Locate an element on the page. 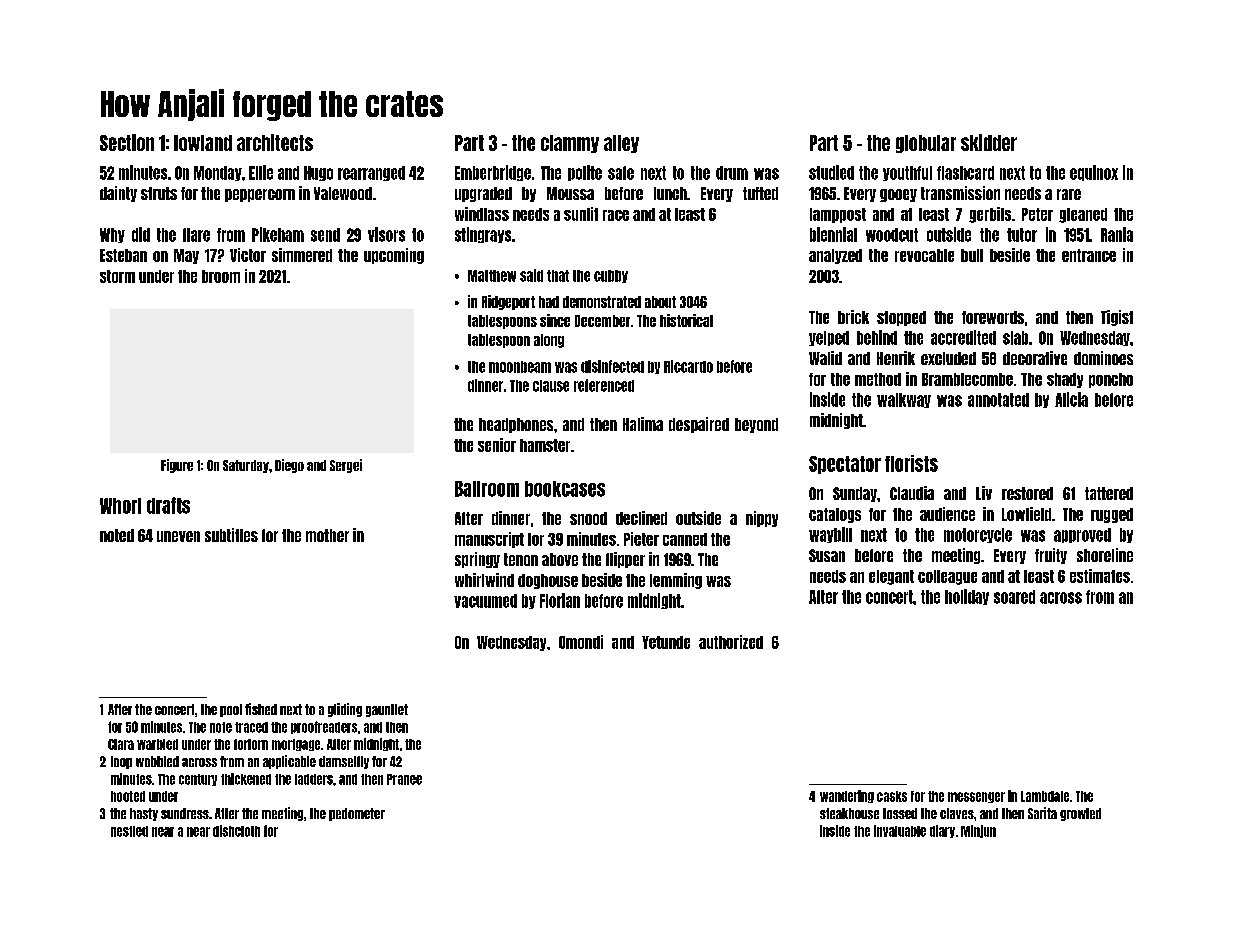 The image size is (1233, 952). headphones is located at coordinates (516, 425).
